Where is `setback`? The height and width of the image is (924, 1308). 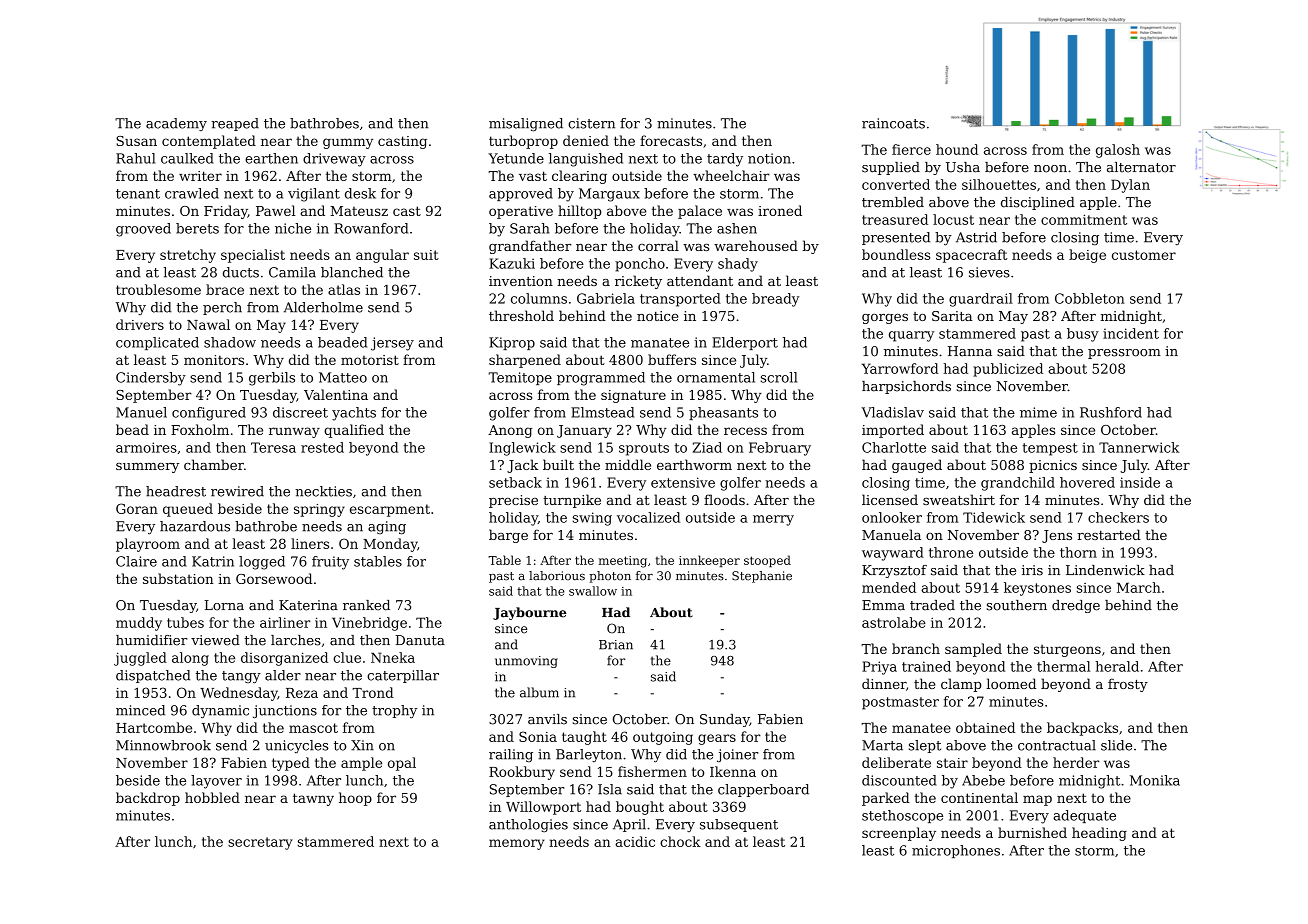 setback is located at coordinates (515, 482).
